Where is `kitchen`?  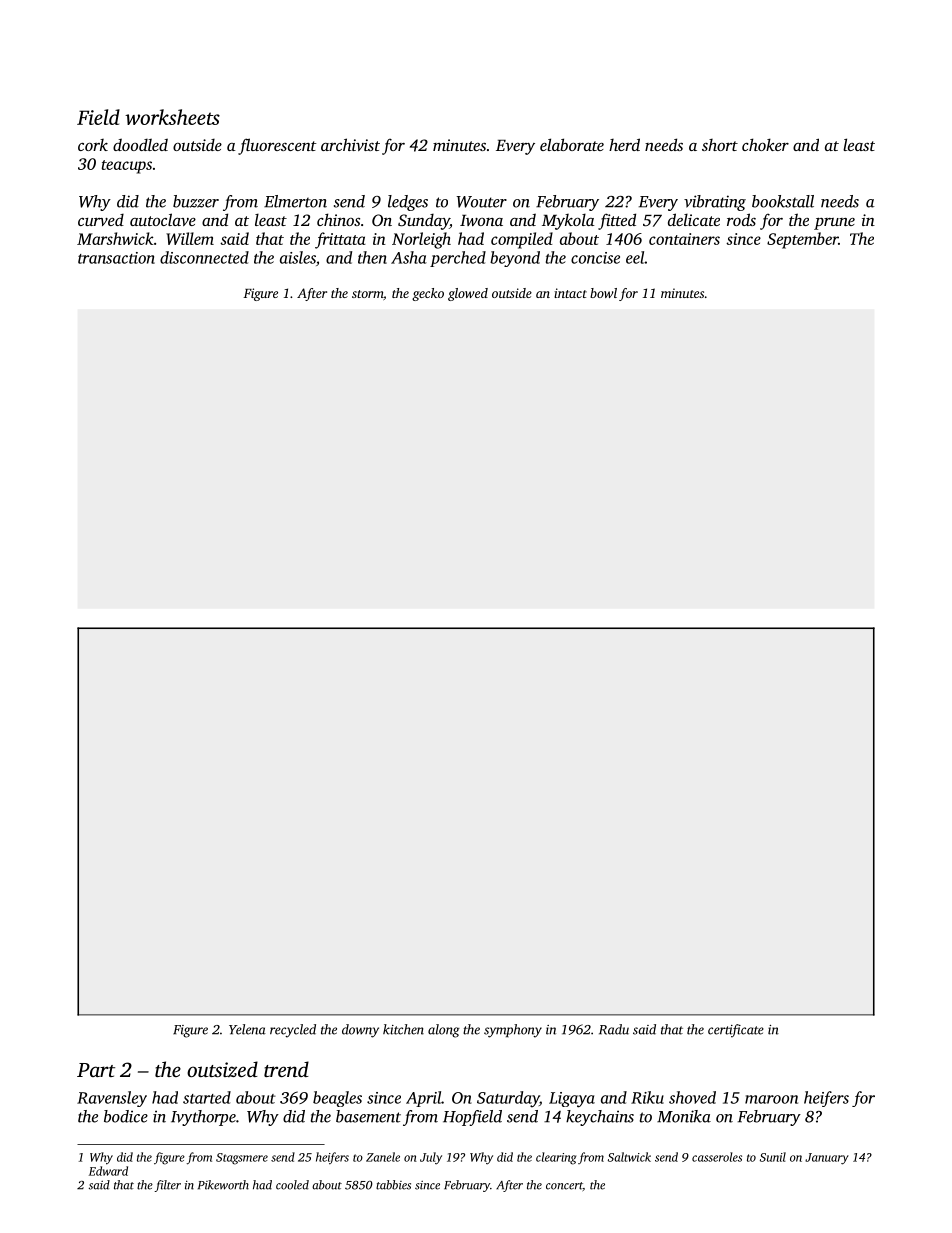
kitchen is located at coordinates (403, 1029).
